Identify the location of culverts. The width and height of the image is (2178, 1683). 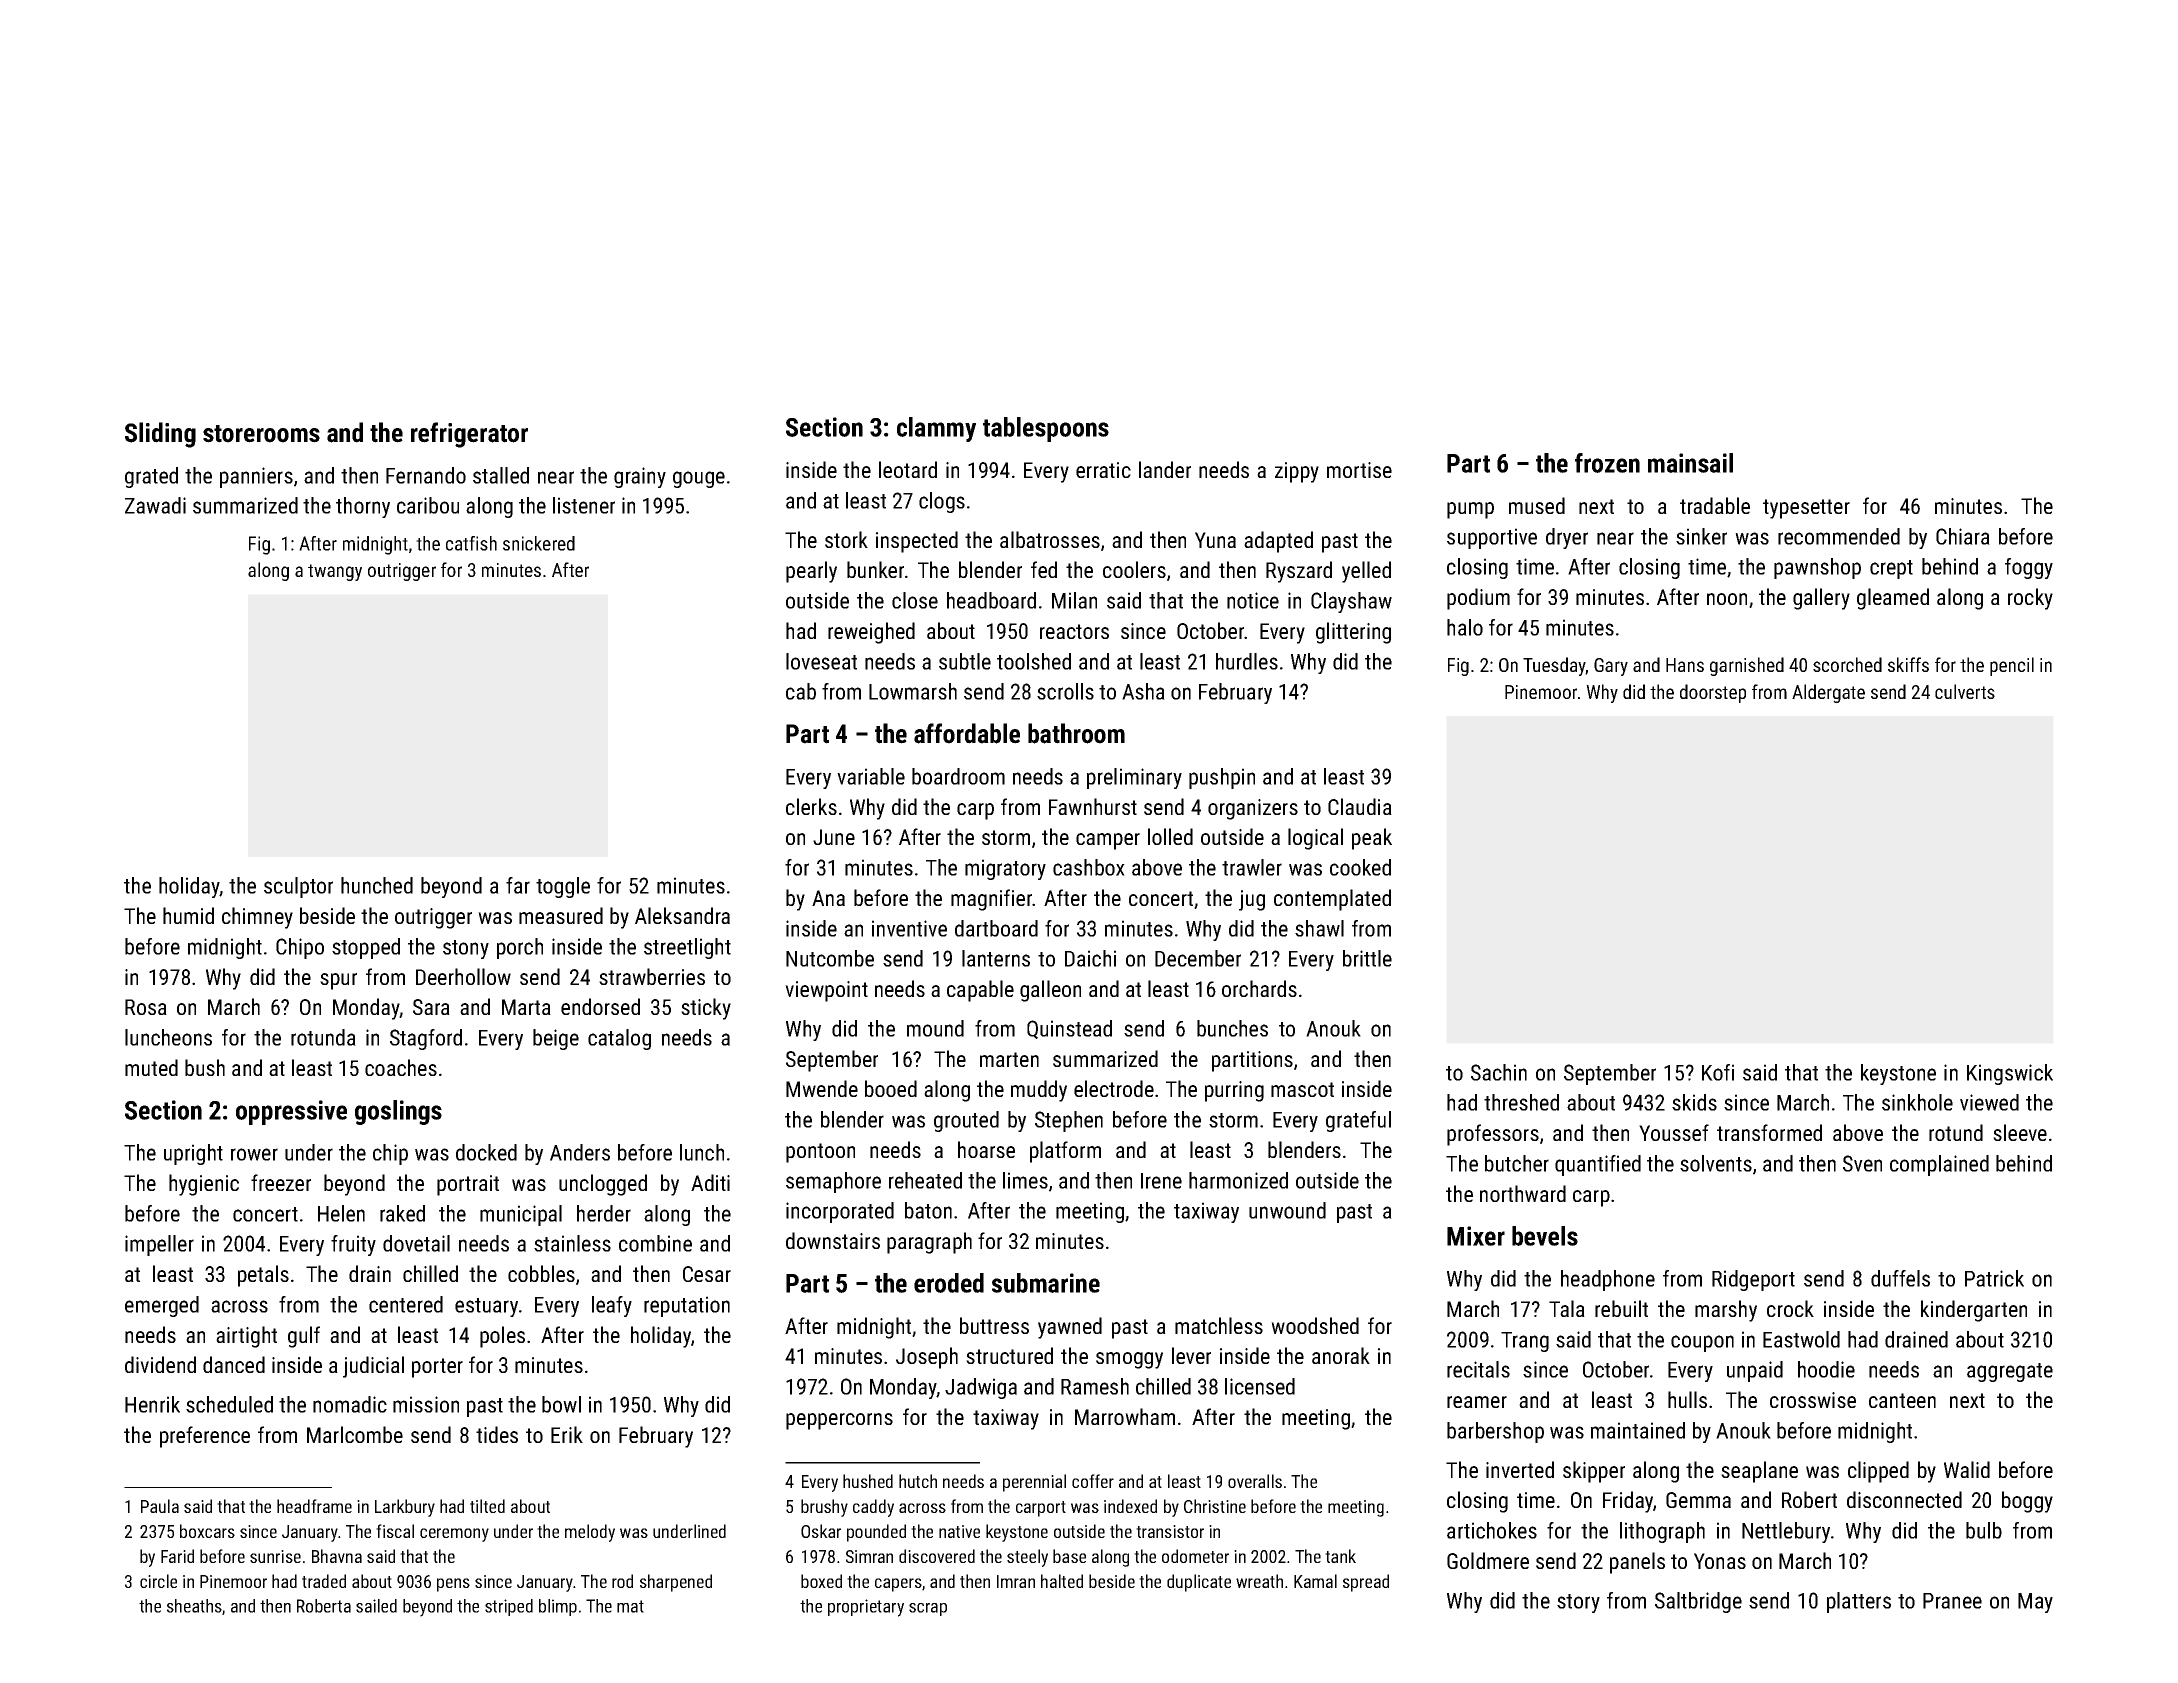
(1965, 691).
